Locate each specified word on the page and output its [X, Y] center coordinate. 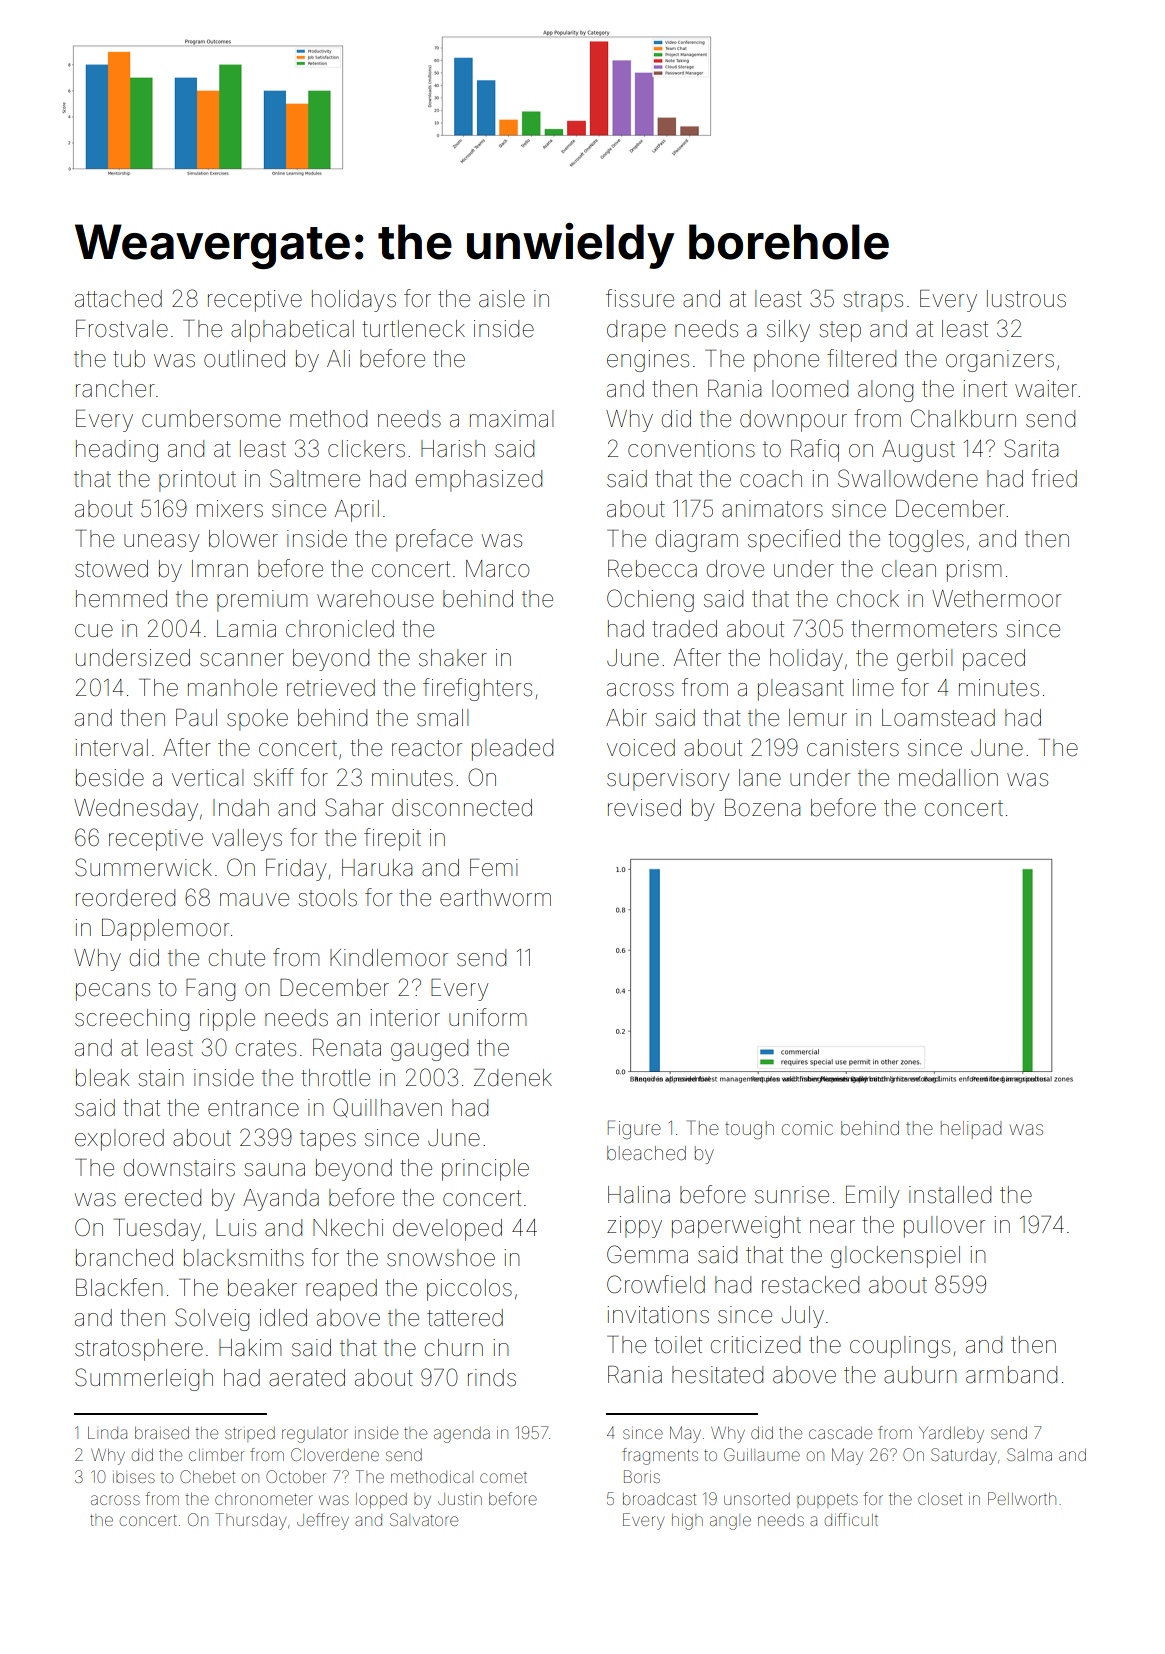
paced [994, 660]
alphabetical [292, 331]
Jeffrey [323, 1521]
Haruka [377, 868]
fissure [640, 298]
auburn [920, 1375]
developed [447, 1230]
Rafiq [815, 450]
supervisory [668, 780]
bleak [102, 1078]
